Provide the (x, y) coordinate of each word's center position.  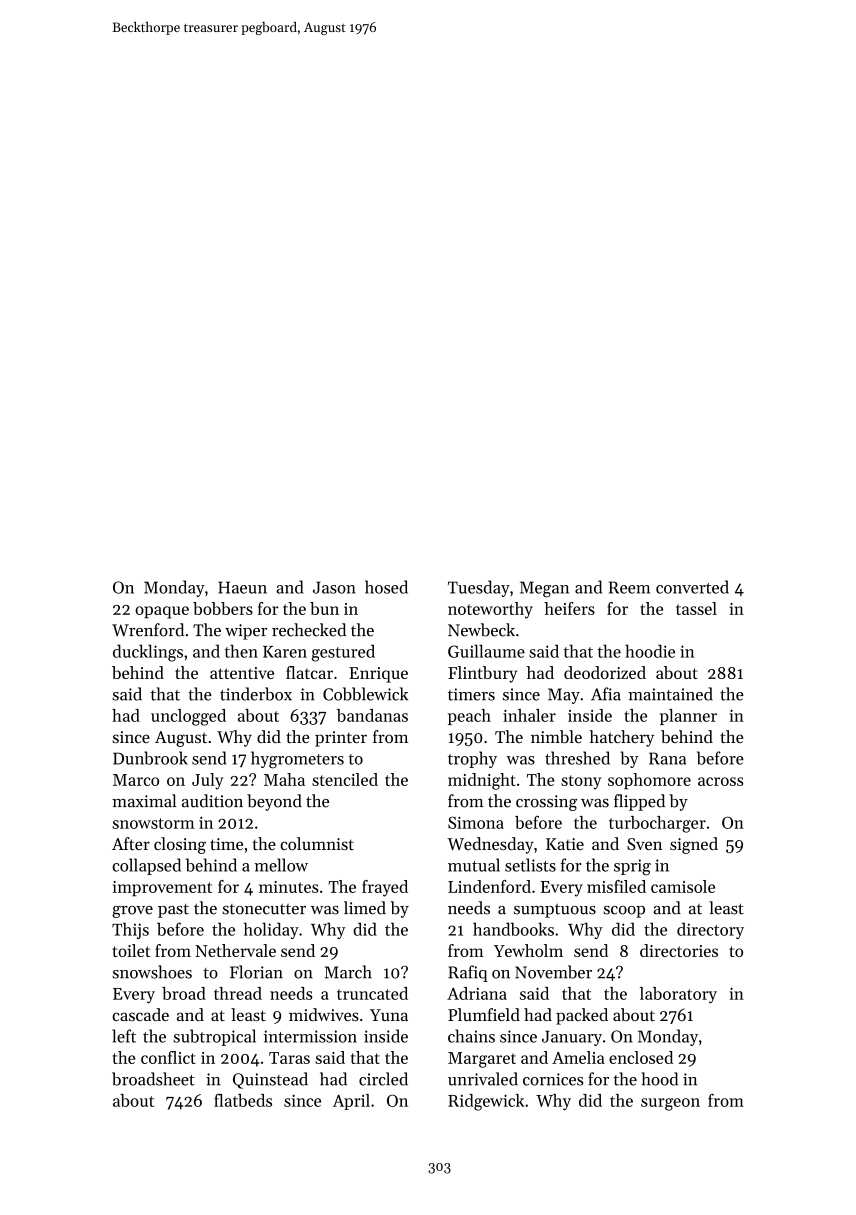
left (124, 1036)
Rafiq (468, 973)
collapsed (146, 866)
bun (324, 608)
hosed (386, 587)
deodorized (605, 672)
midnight (482, 781)
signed (694, 845)
